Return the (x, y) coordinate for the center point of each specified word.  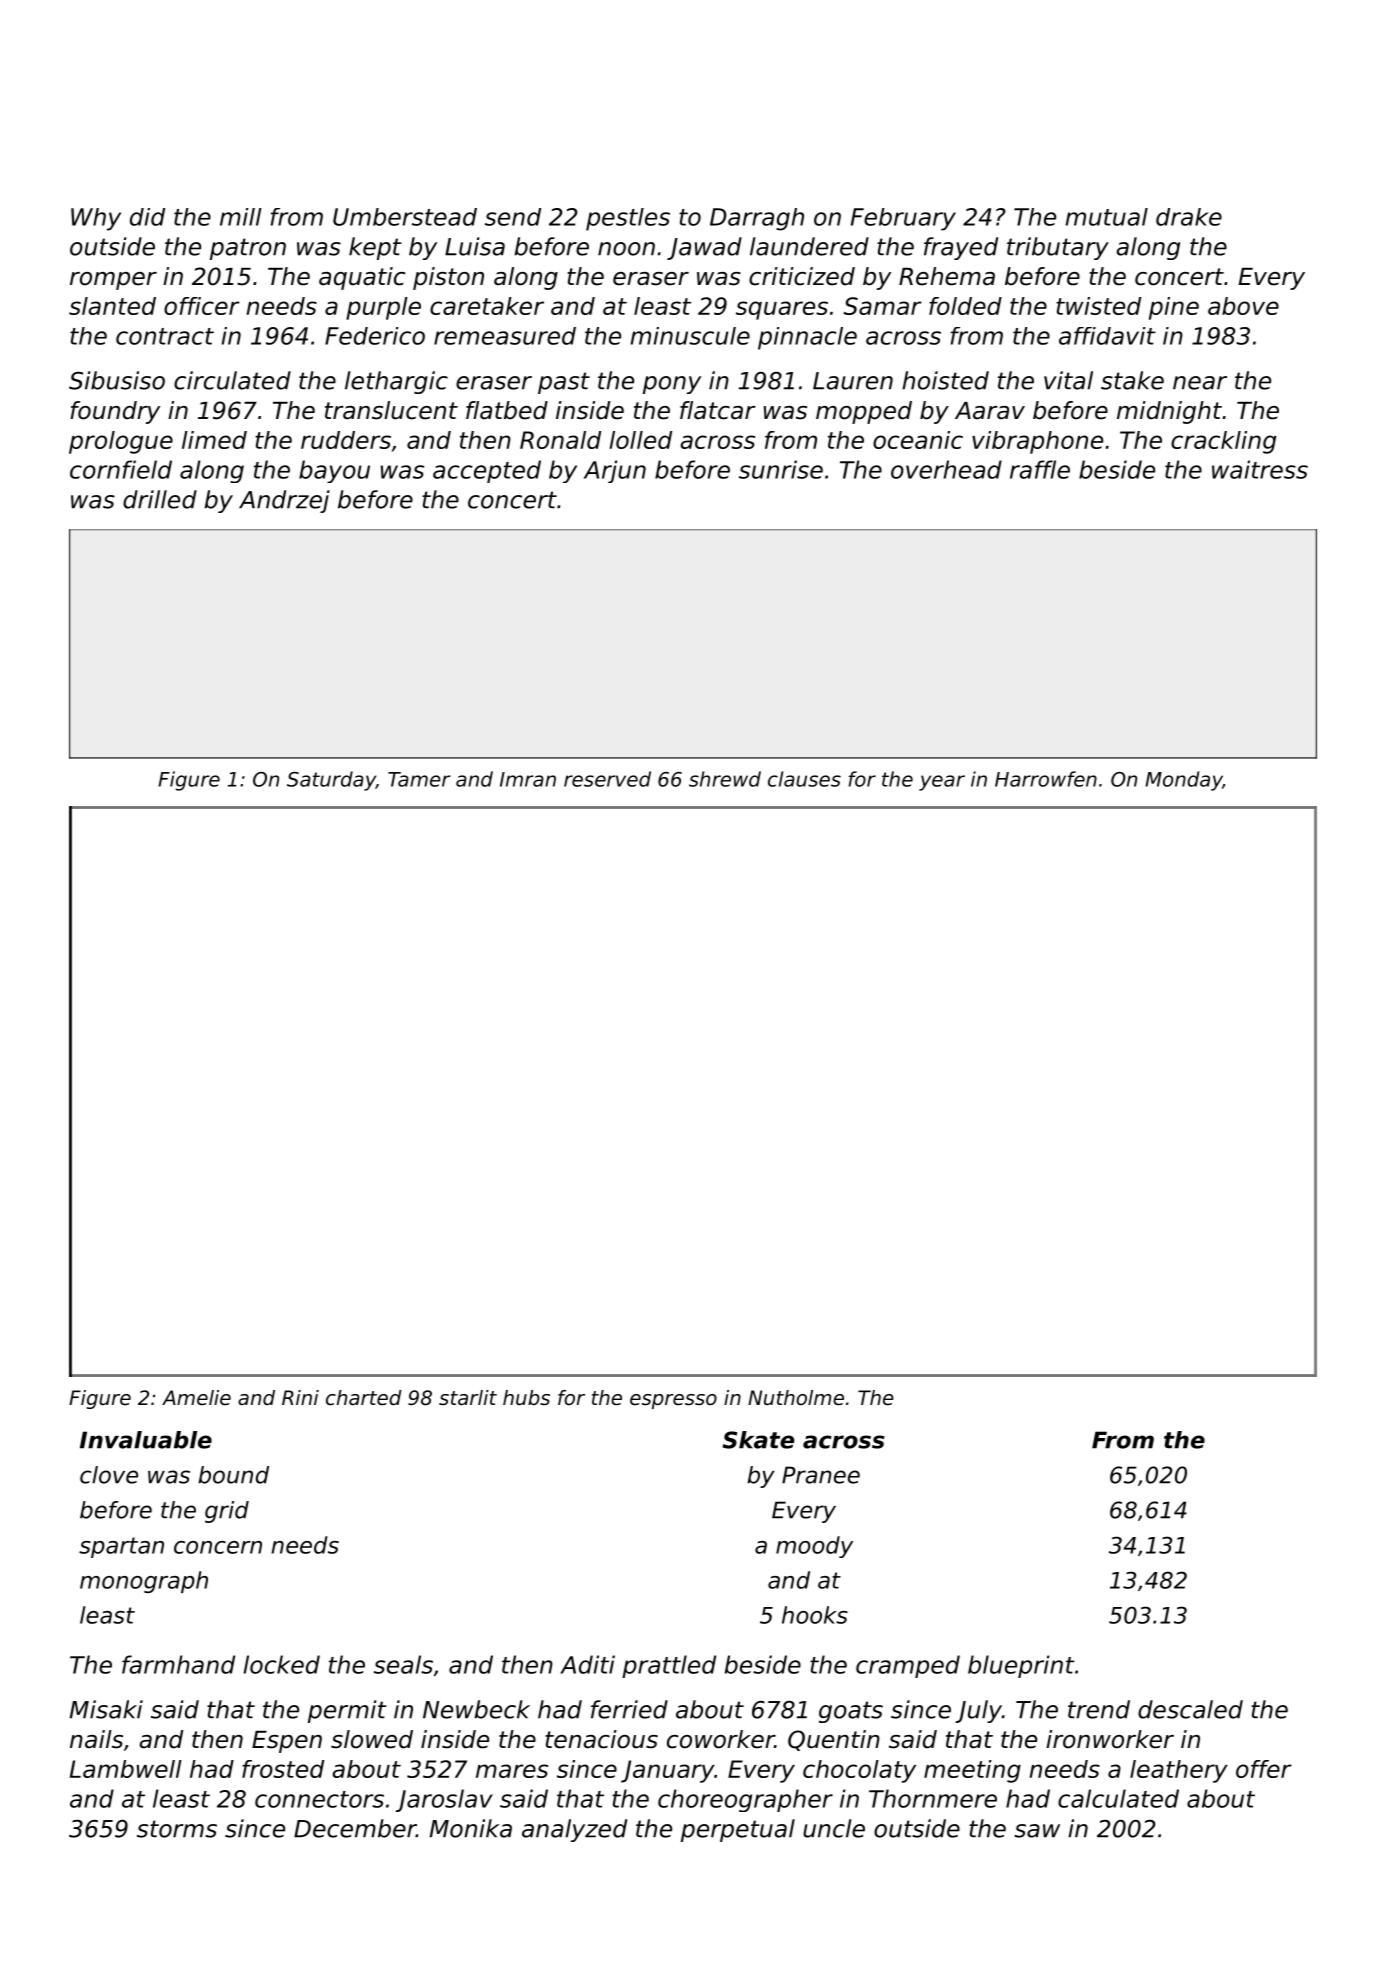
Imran (528, 779)
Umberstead (405, 217)
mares (512, 1771)
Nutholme (796, 1398)
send (513, 217)
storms (177, 1829)
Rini (300, 1397)
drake (1189, 217)
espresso (673, 1401)
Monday (1184, 781)
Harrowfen (1046, 779)
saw (1037, 1831)
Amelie (196, 1398)
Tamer (419, 779)
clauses (804, 779)
